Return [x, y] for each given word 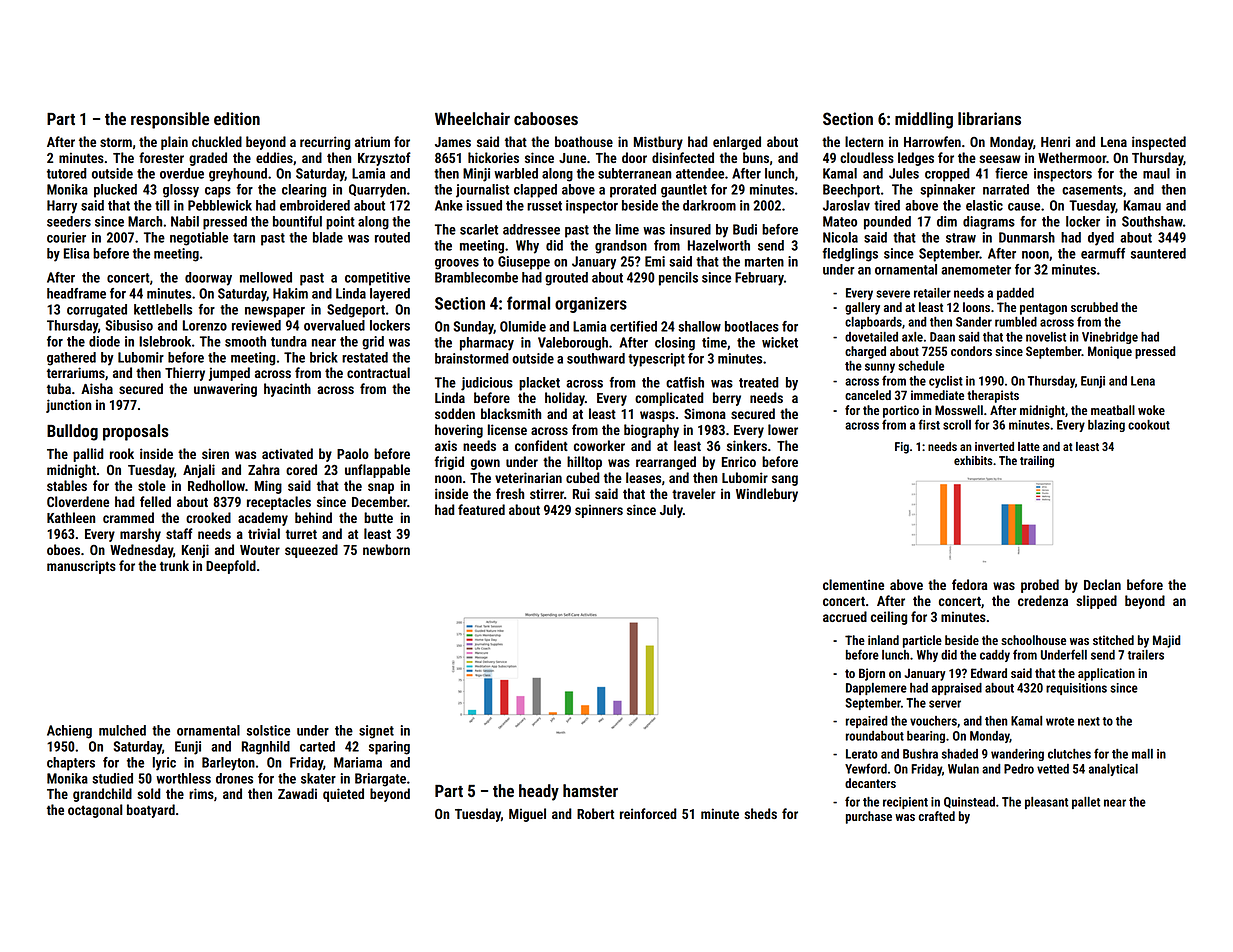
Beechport [851, 191]
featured [481, 509]
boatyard [151, 811]
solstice [268, 730]
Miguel [527, 815]
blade [328, 237]
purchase [869, 817]
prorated [633, 191]
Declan [1102, 584]
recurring [325, 143]
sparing [389, 748]
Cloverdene [78, 501]
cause [1024, 207]
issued [484, 205]
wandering [1017, 755]
